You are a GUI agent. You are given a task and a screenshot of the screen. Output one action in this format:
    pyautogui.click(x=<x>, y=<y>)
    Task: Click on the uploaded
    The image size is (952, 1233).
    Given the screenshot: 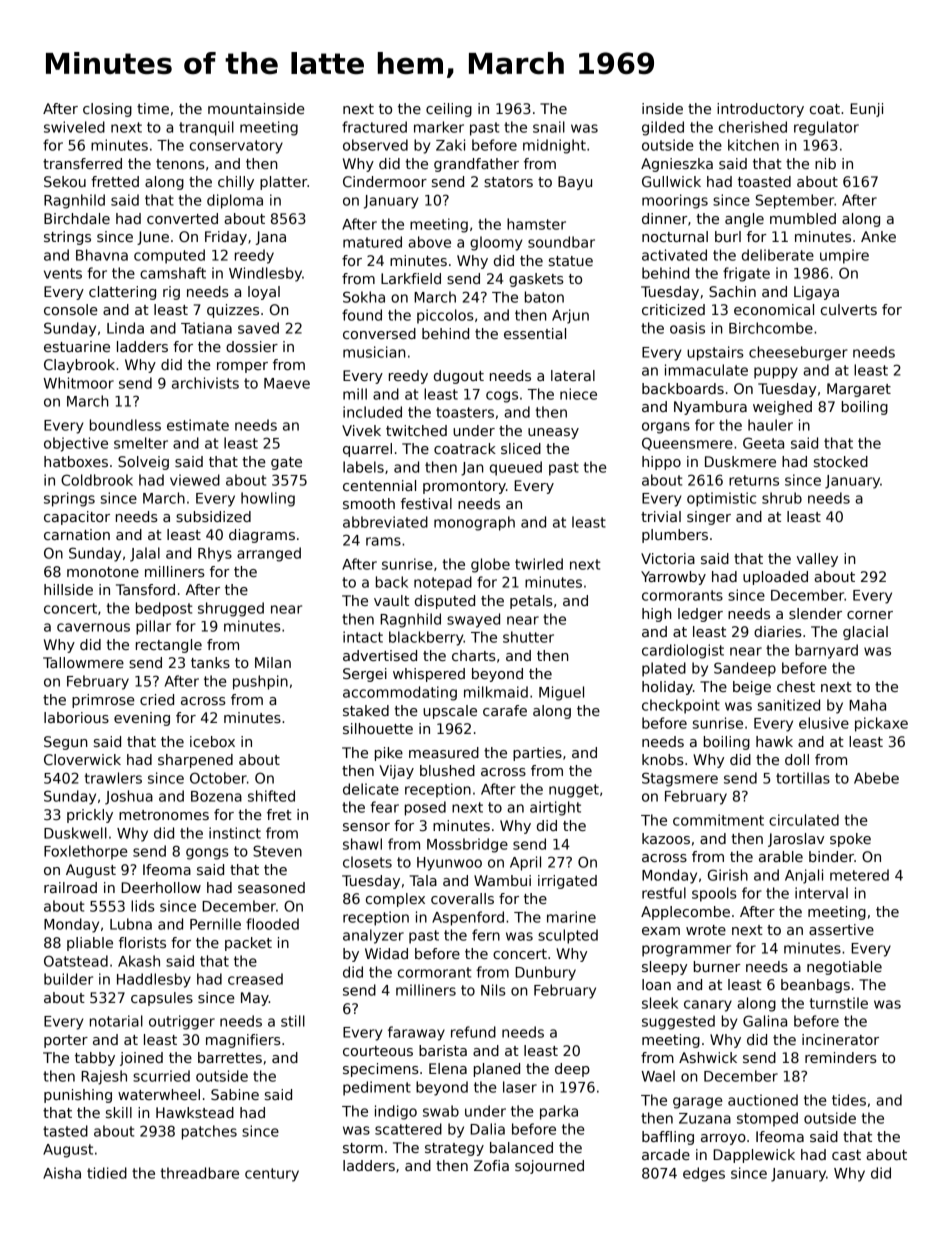 What is the action you would take?
    pyautogui.click(x=775, y=578)
